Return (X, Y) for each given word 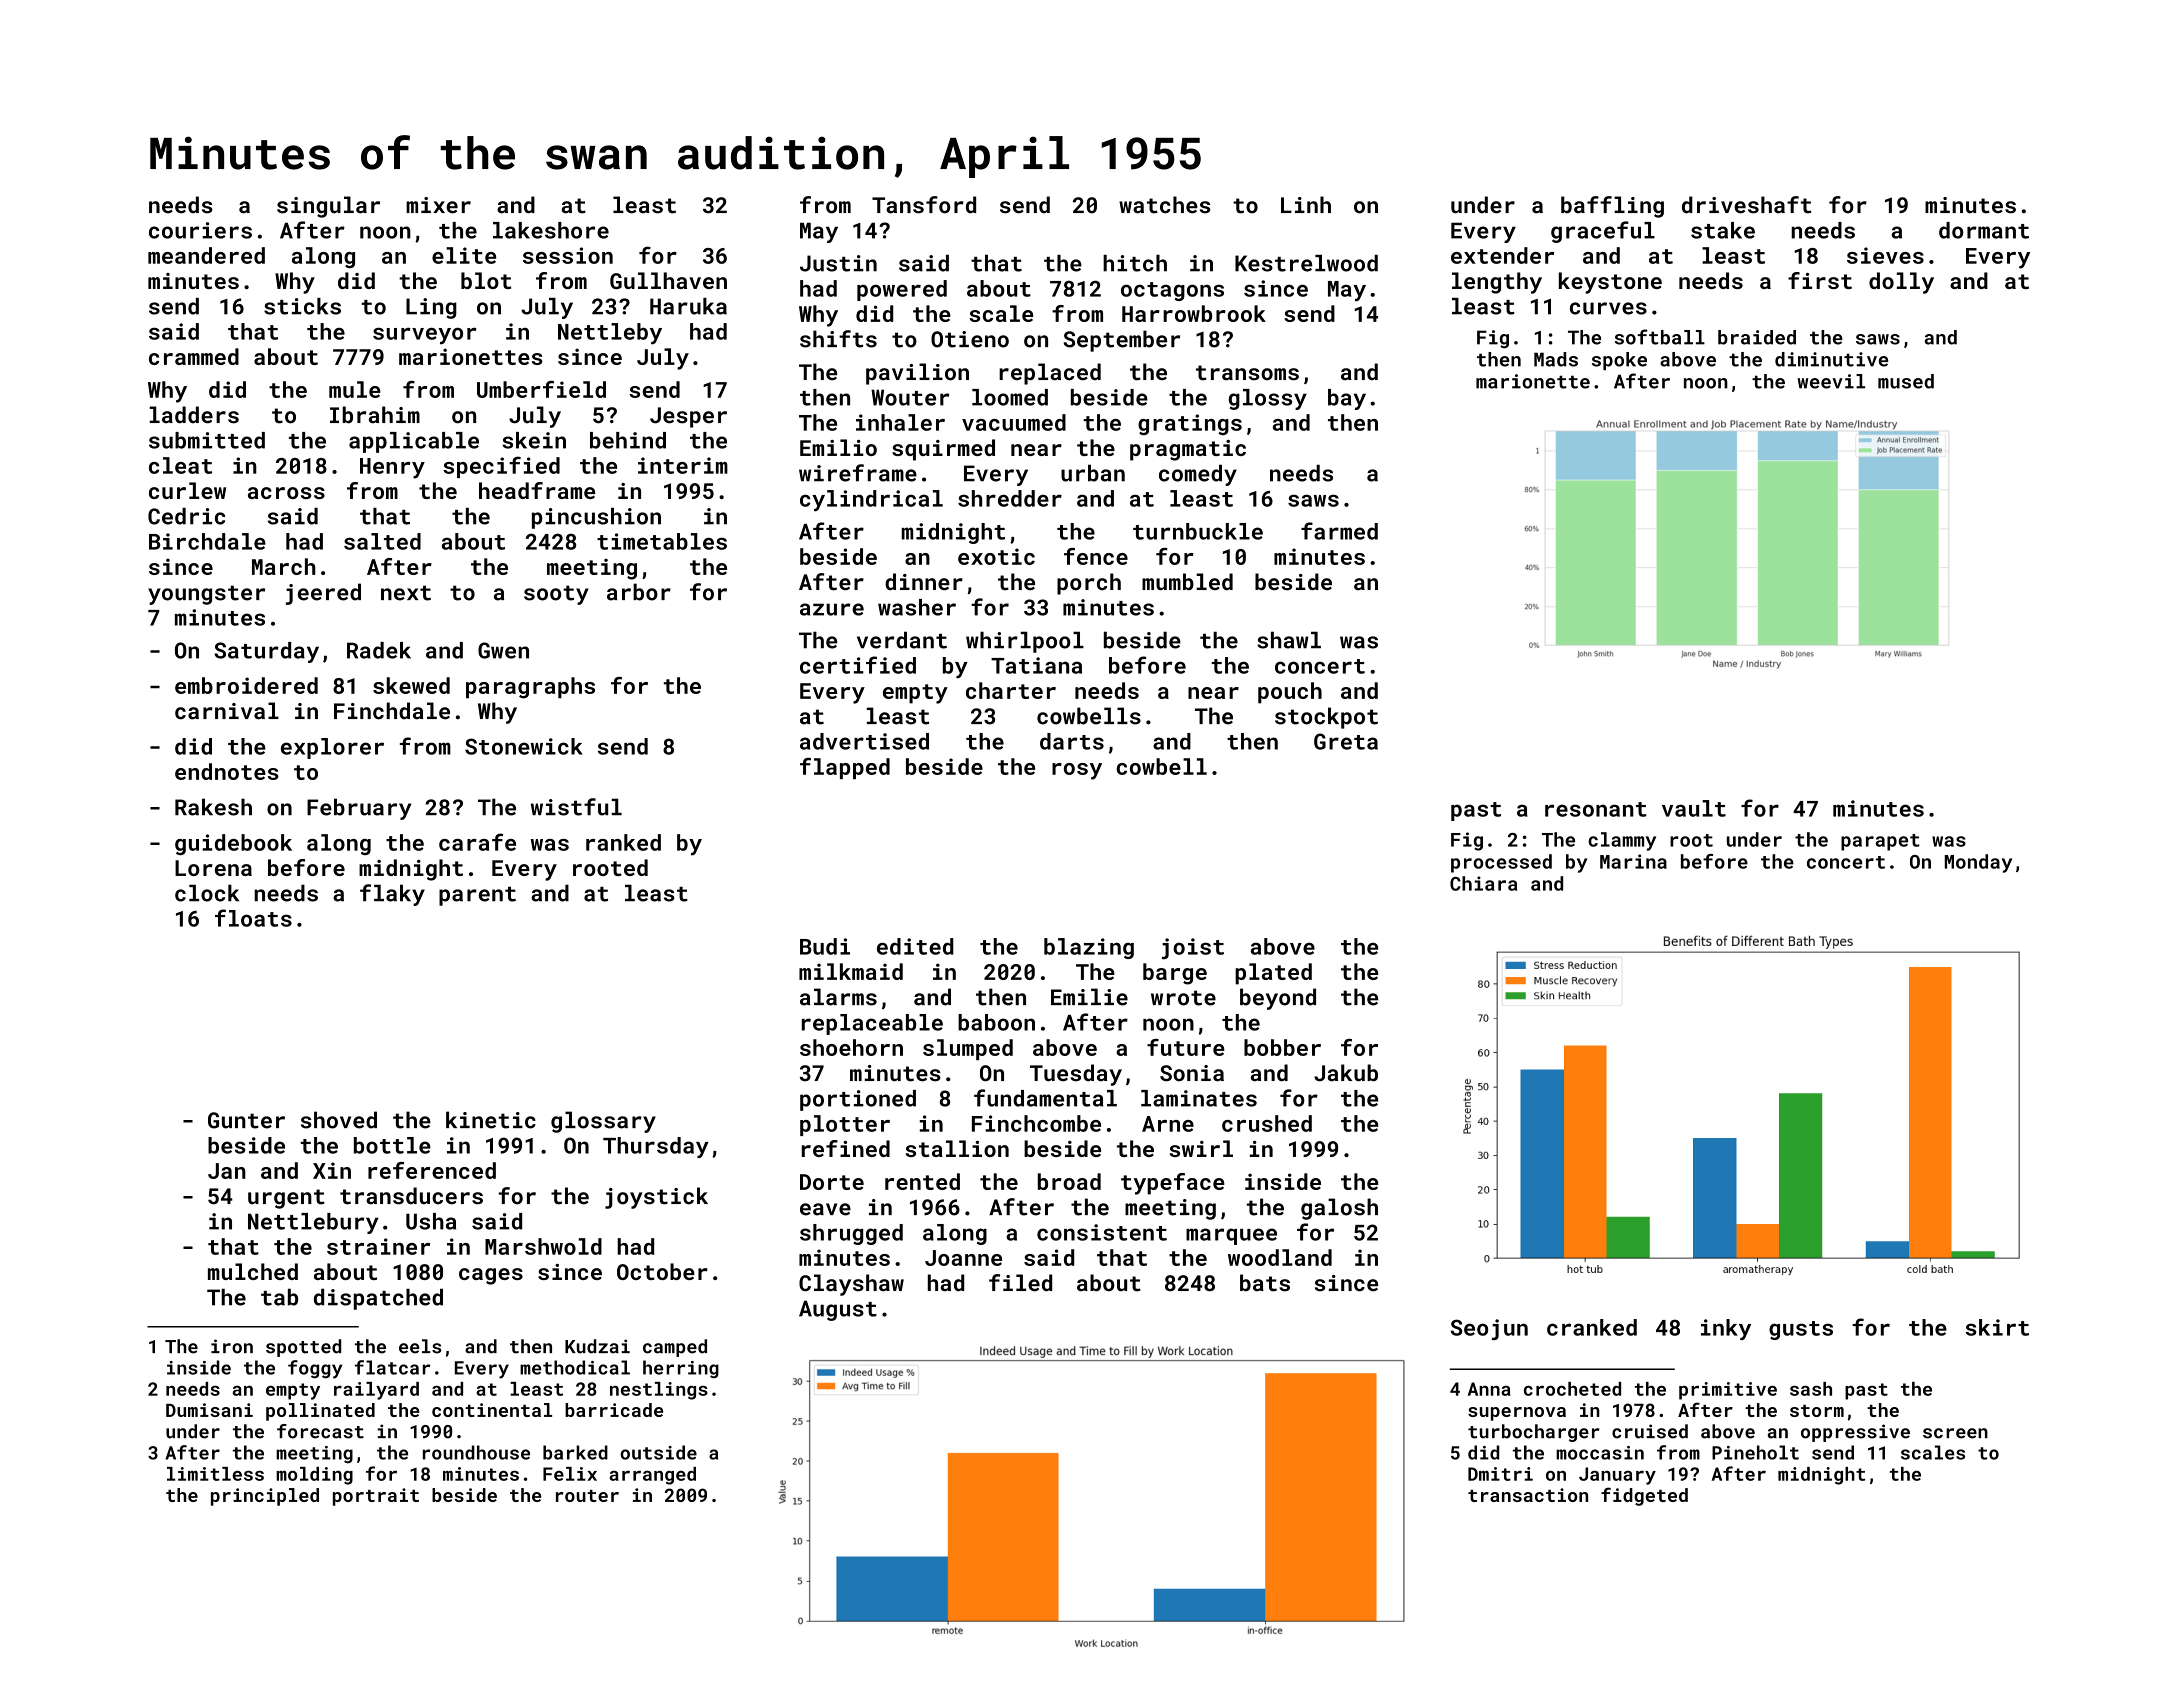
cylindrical (871, 500)
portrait (376, 1497)
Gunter (246, 1120)
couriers (200, 230)
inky (1726, 1329)
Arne (1168, 1124)
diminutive (1832, 359)
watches (1164, 205)
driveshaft (1746, 205)
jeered (323, 594)
